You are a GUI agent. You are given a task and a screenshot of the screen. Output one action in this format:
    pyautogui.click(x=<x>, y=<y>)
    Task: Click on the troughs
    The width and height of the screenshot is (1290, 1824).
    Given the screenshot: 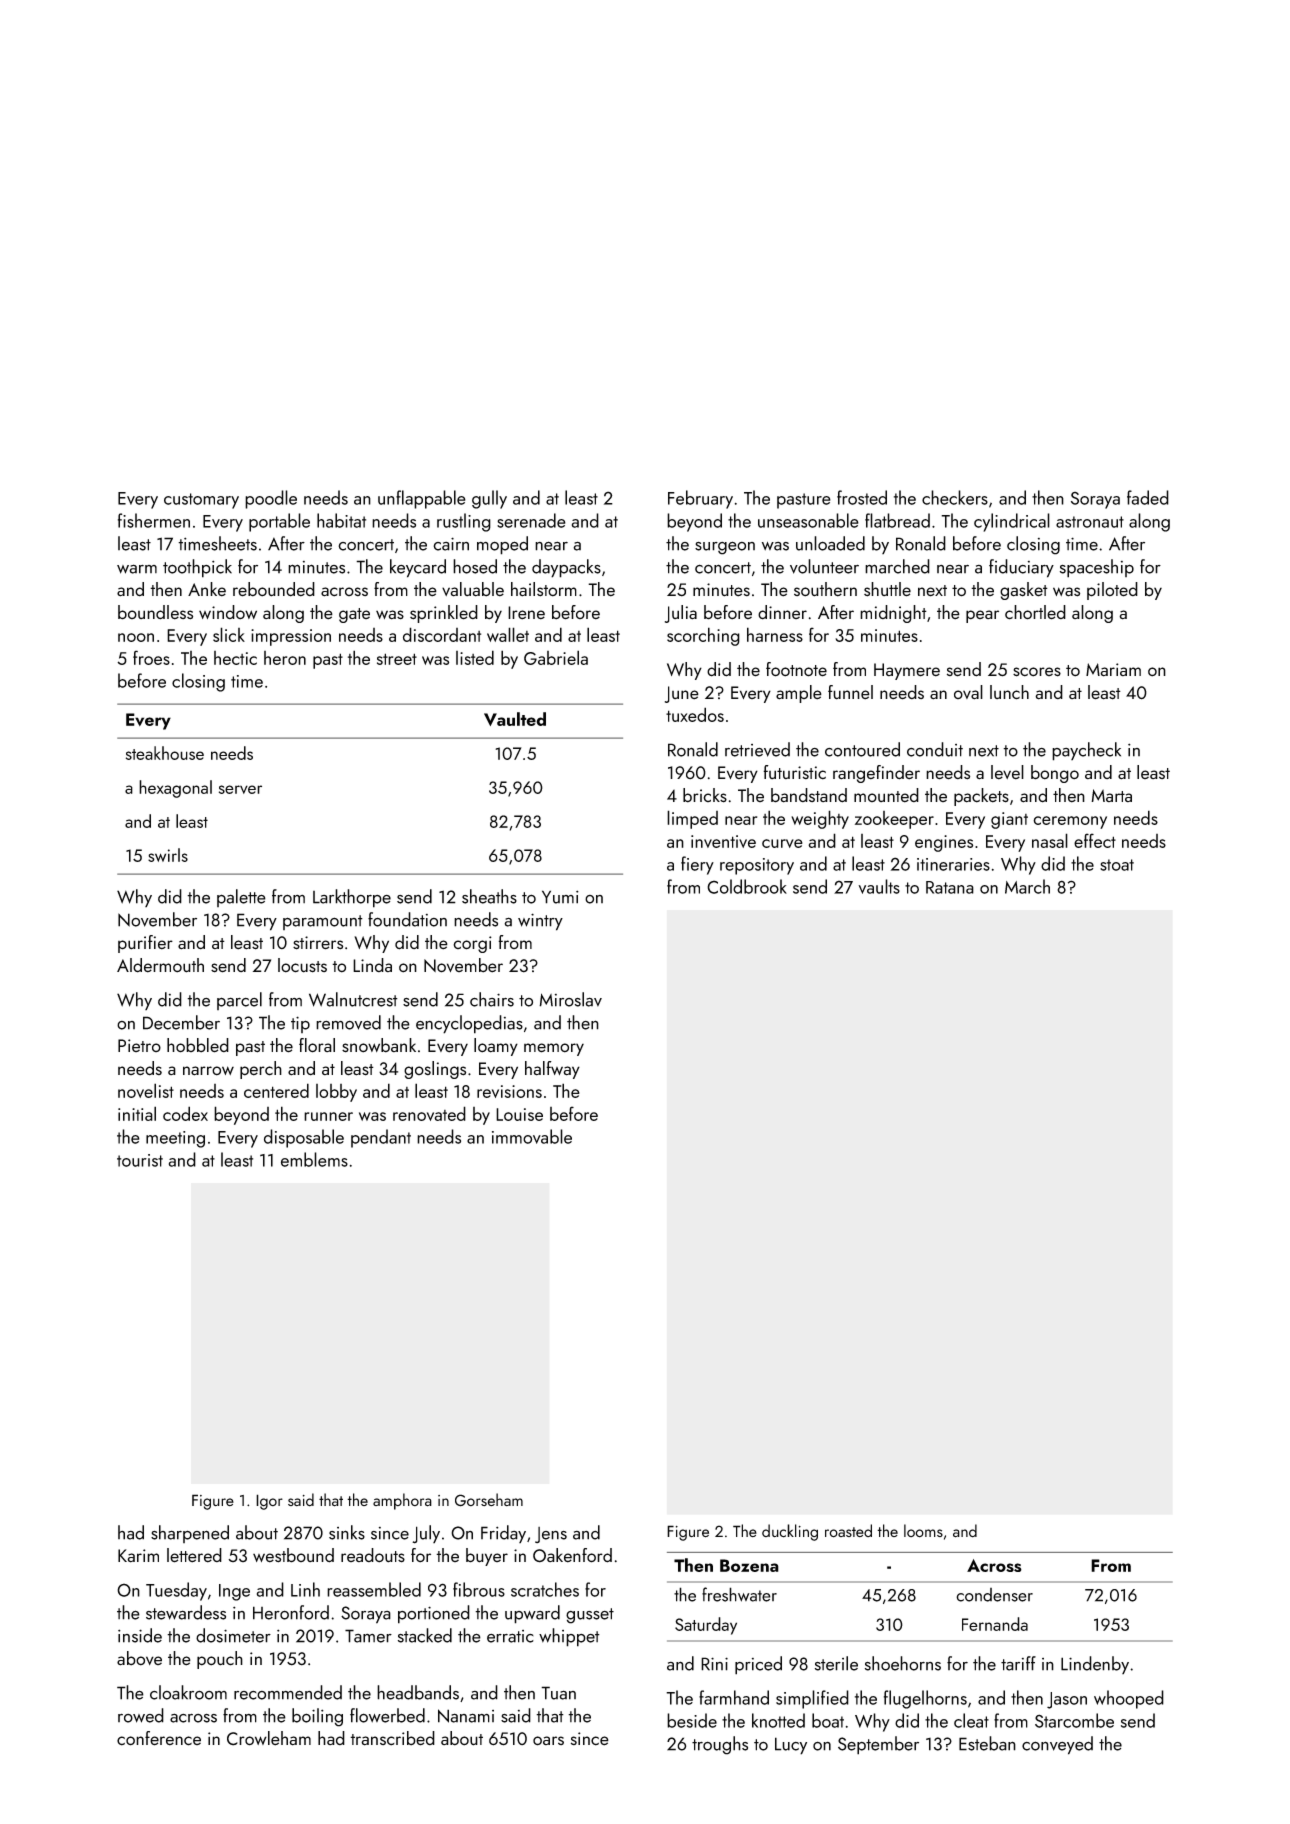 What is the action you would take?
    pyautogui.click(x=720, y=1745)
